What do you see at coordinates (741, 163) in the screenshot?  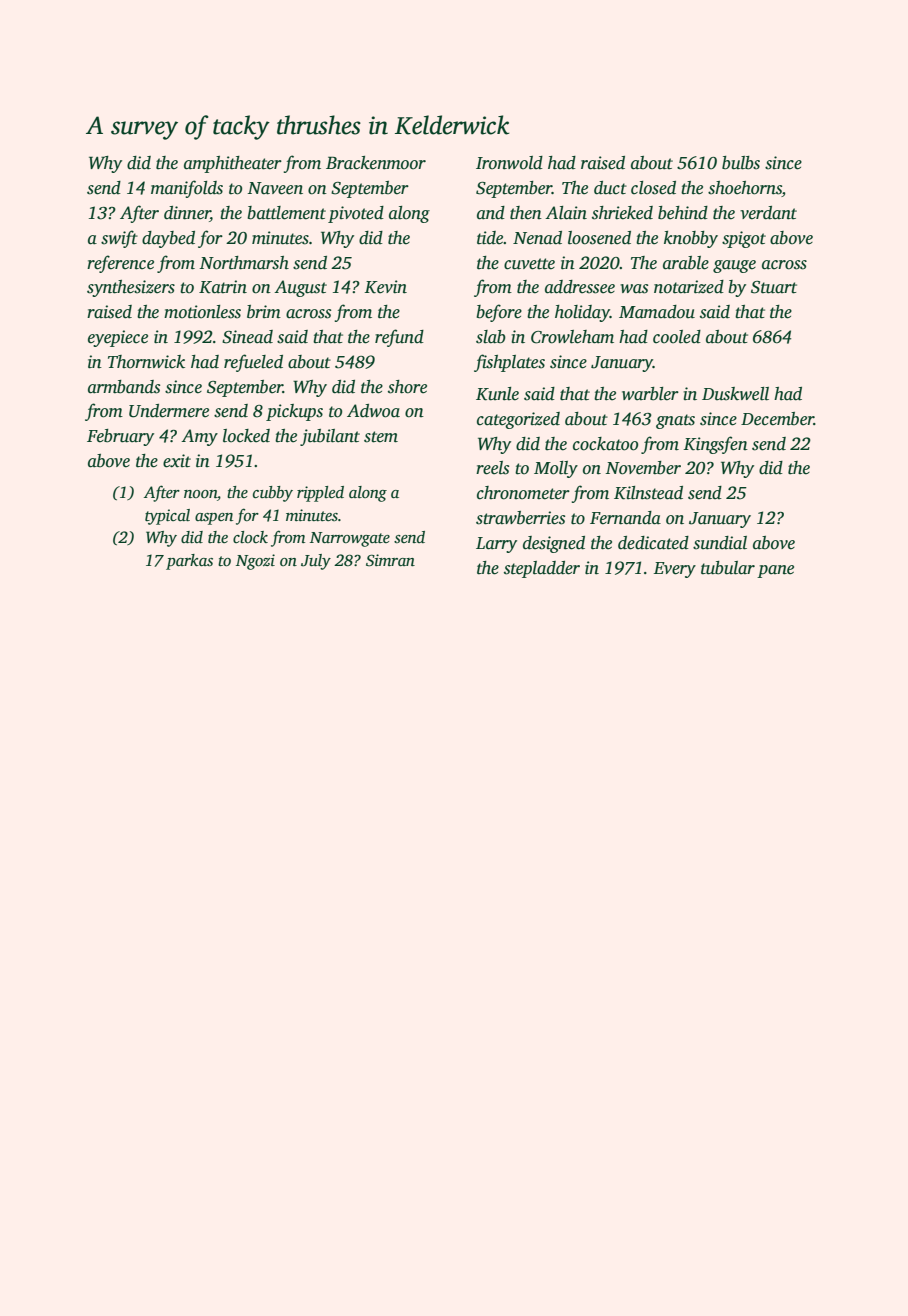 I see `bulbs` at bounding box center [741, 163].
